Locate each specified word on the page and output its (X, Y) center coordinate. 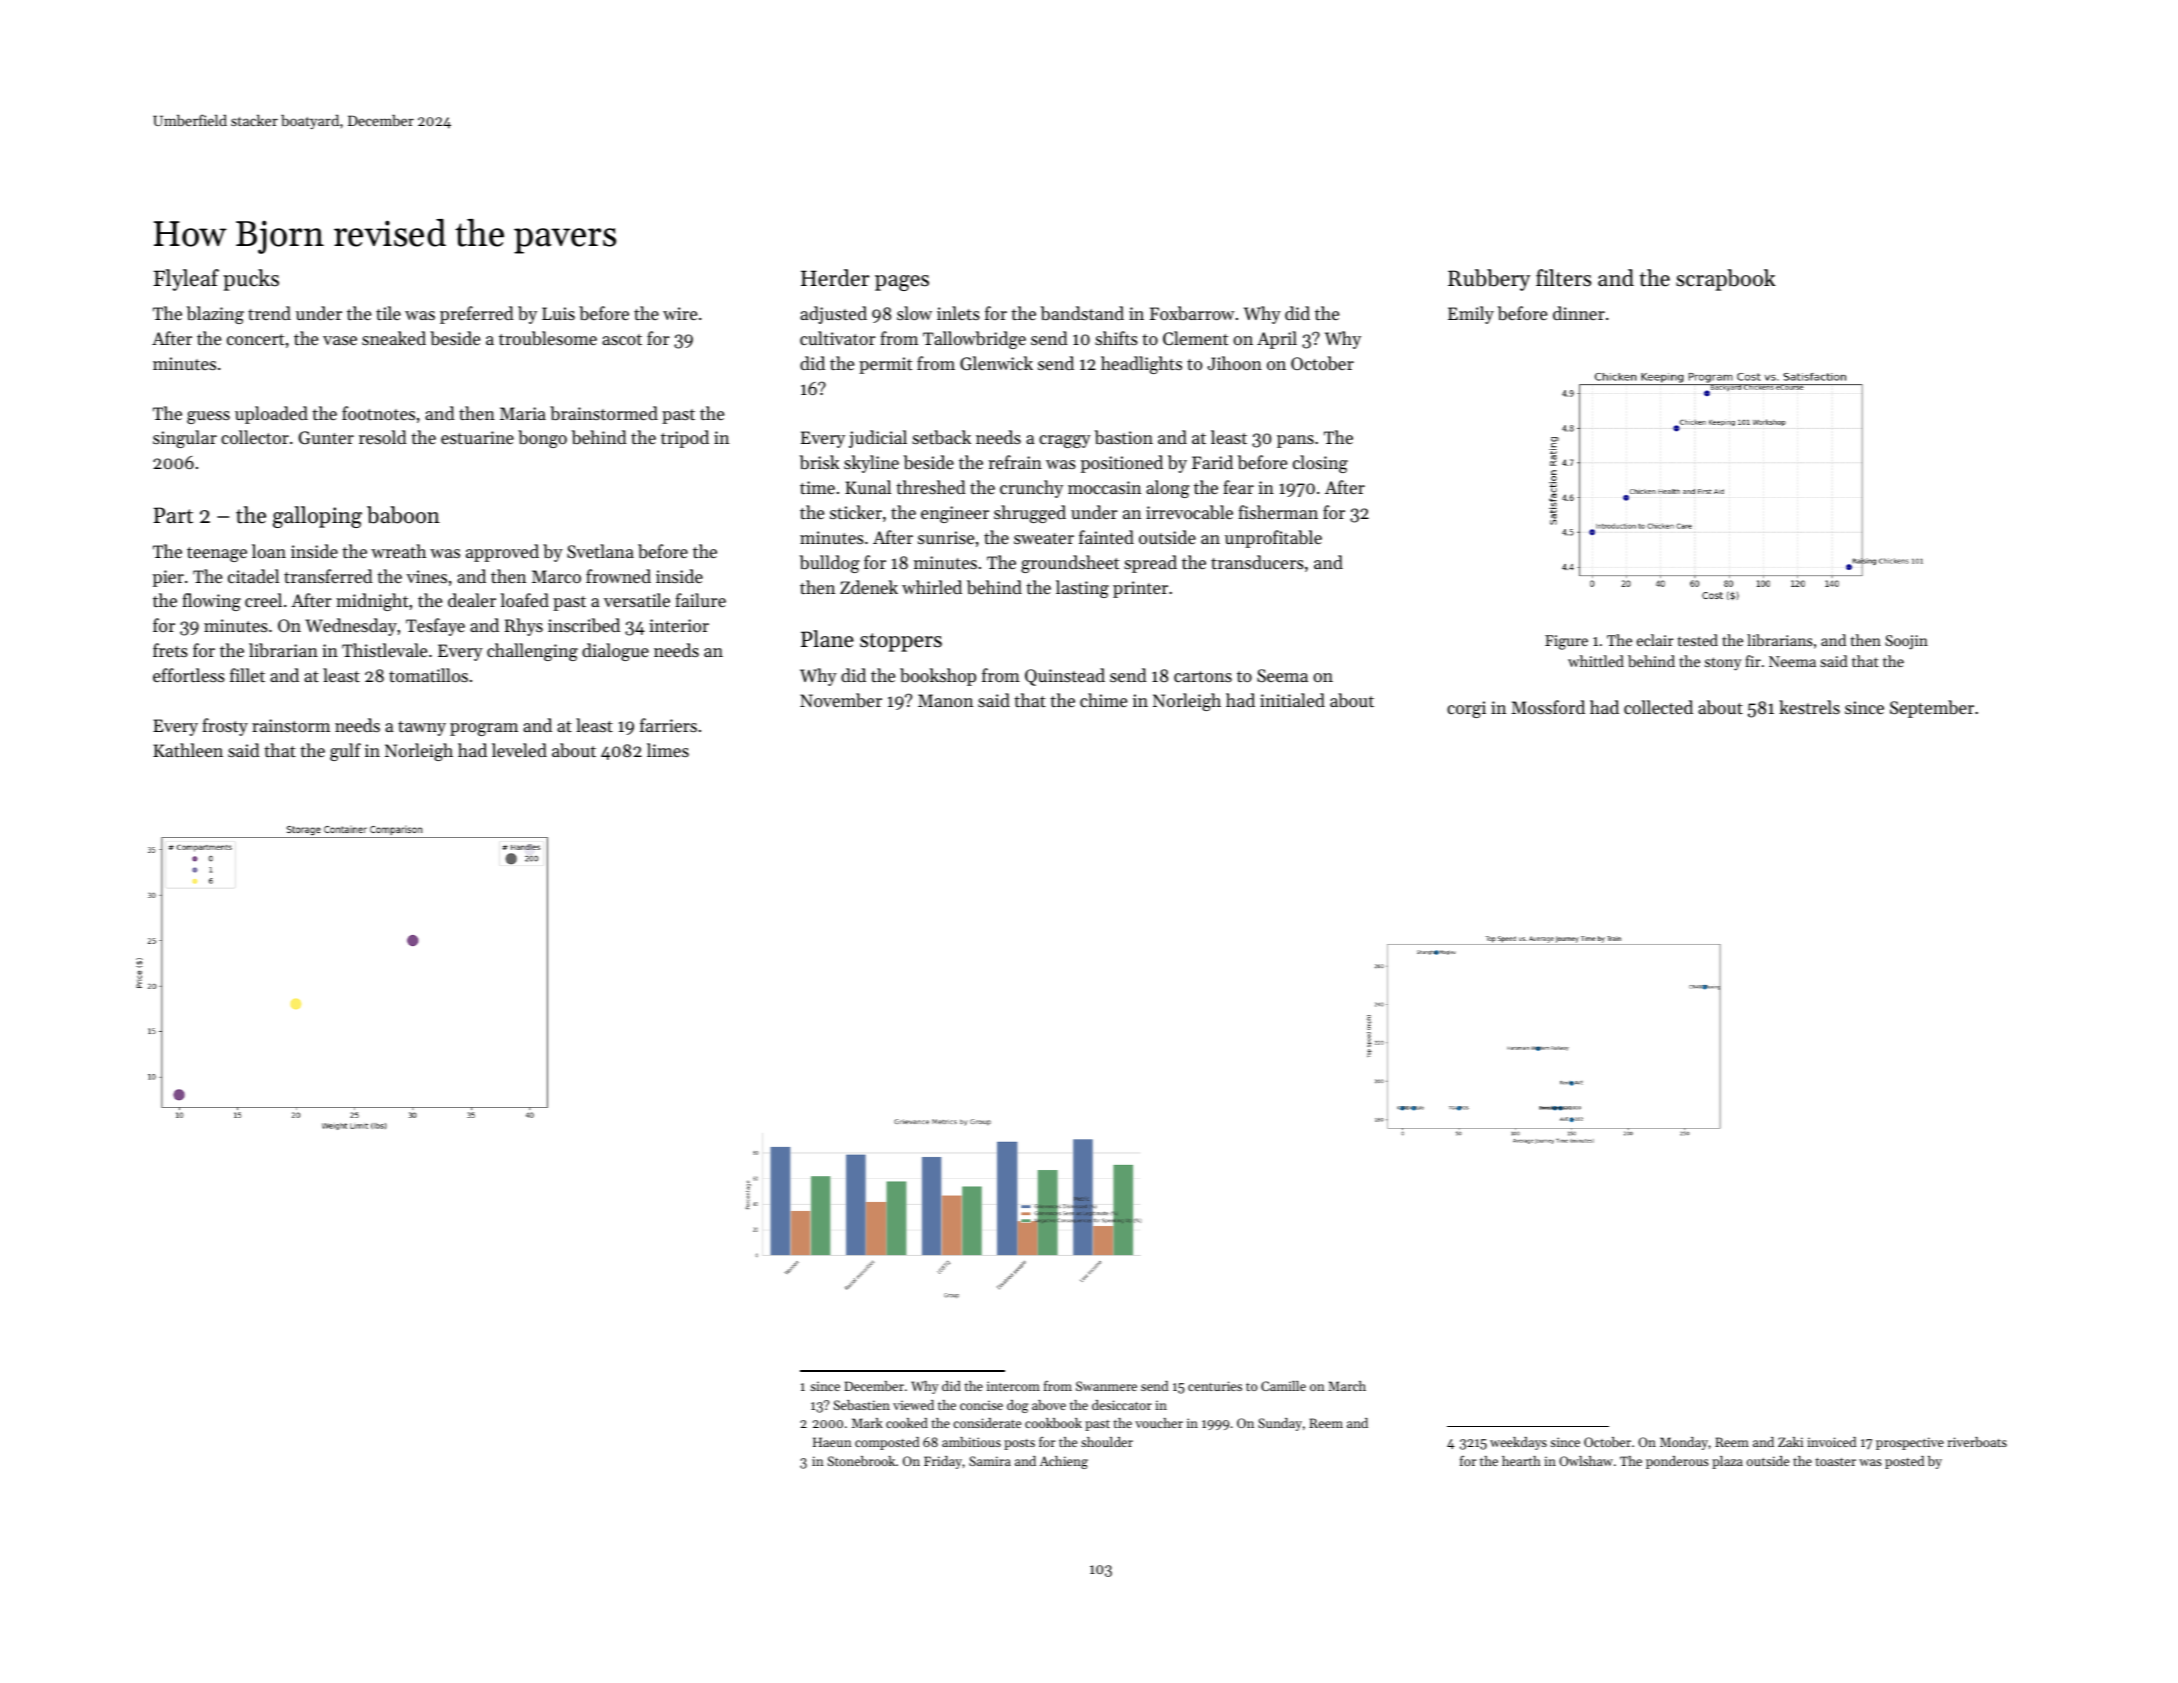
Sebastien (862, 1405)
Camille (1283, 1386)
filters (1563, 278)
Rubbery (1489, 280)
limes (668, 750)
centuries (1215, 1386)
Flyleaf (186, 280)
